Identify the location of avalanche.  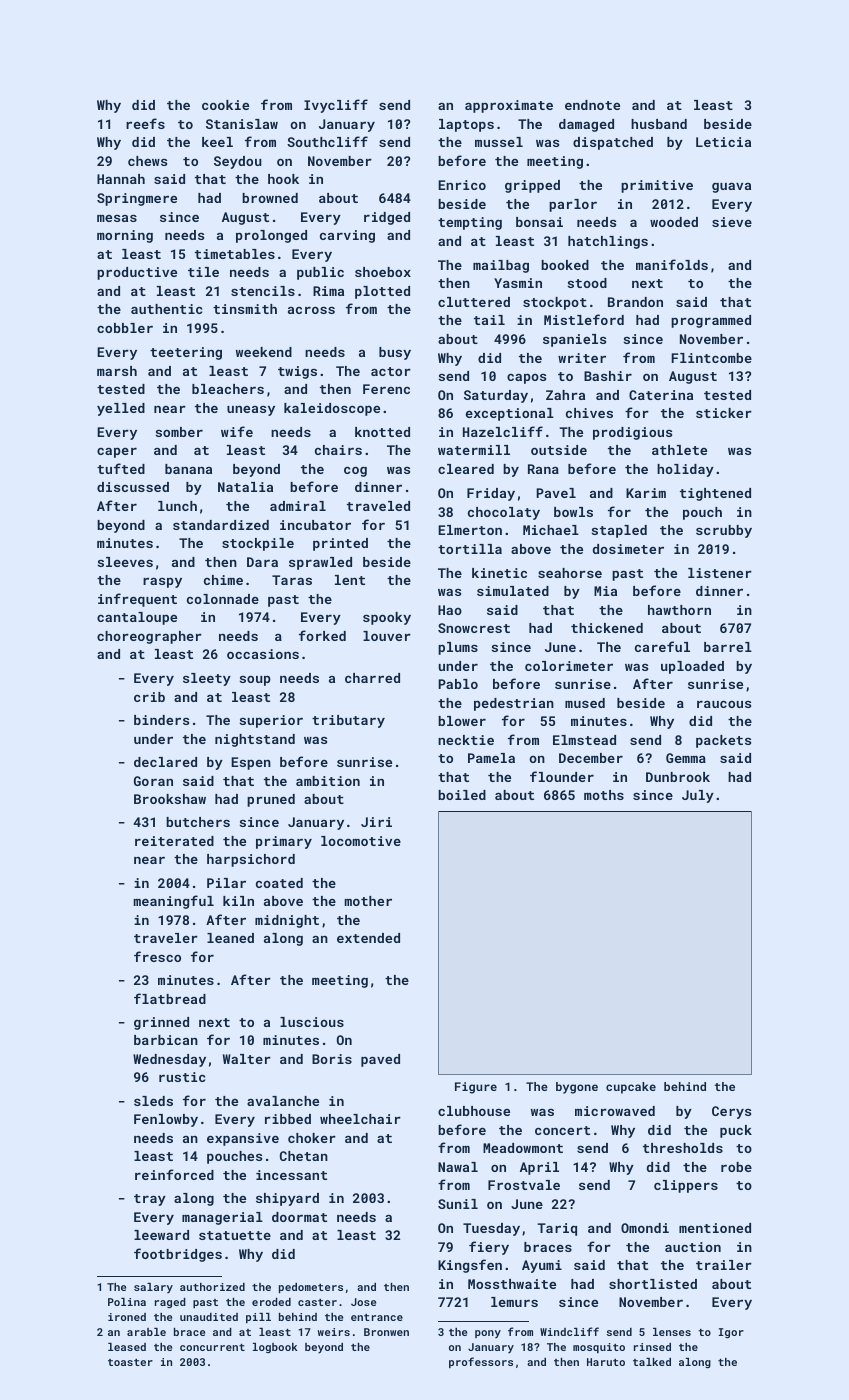
(283, 1101).
